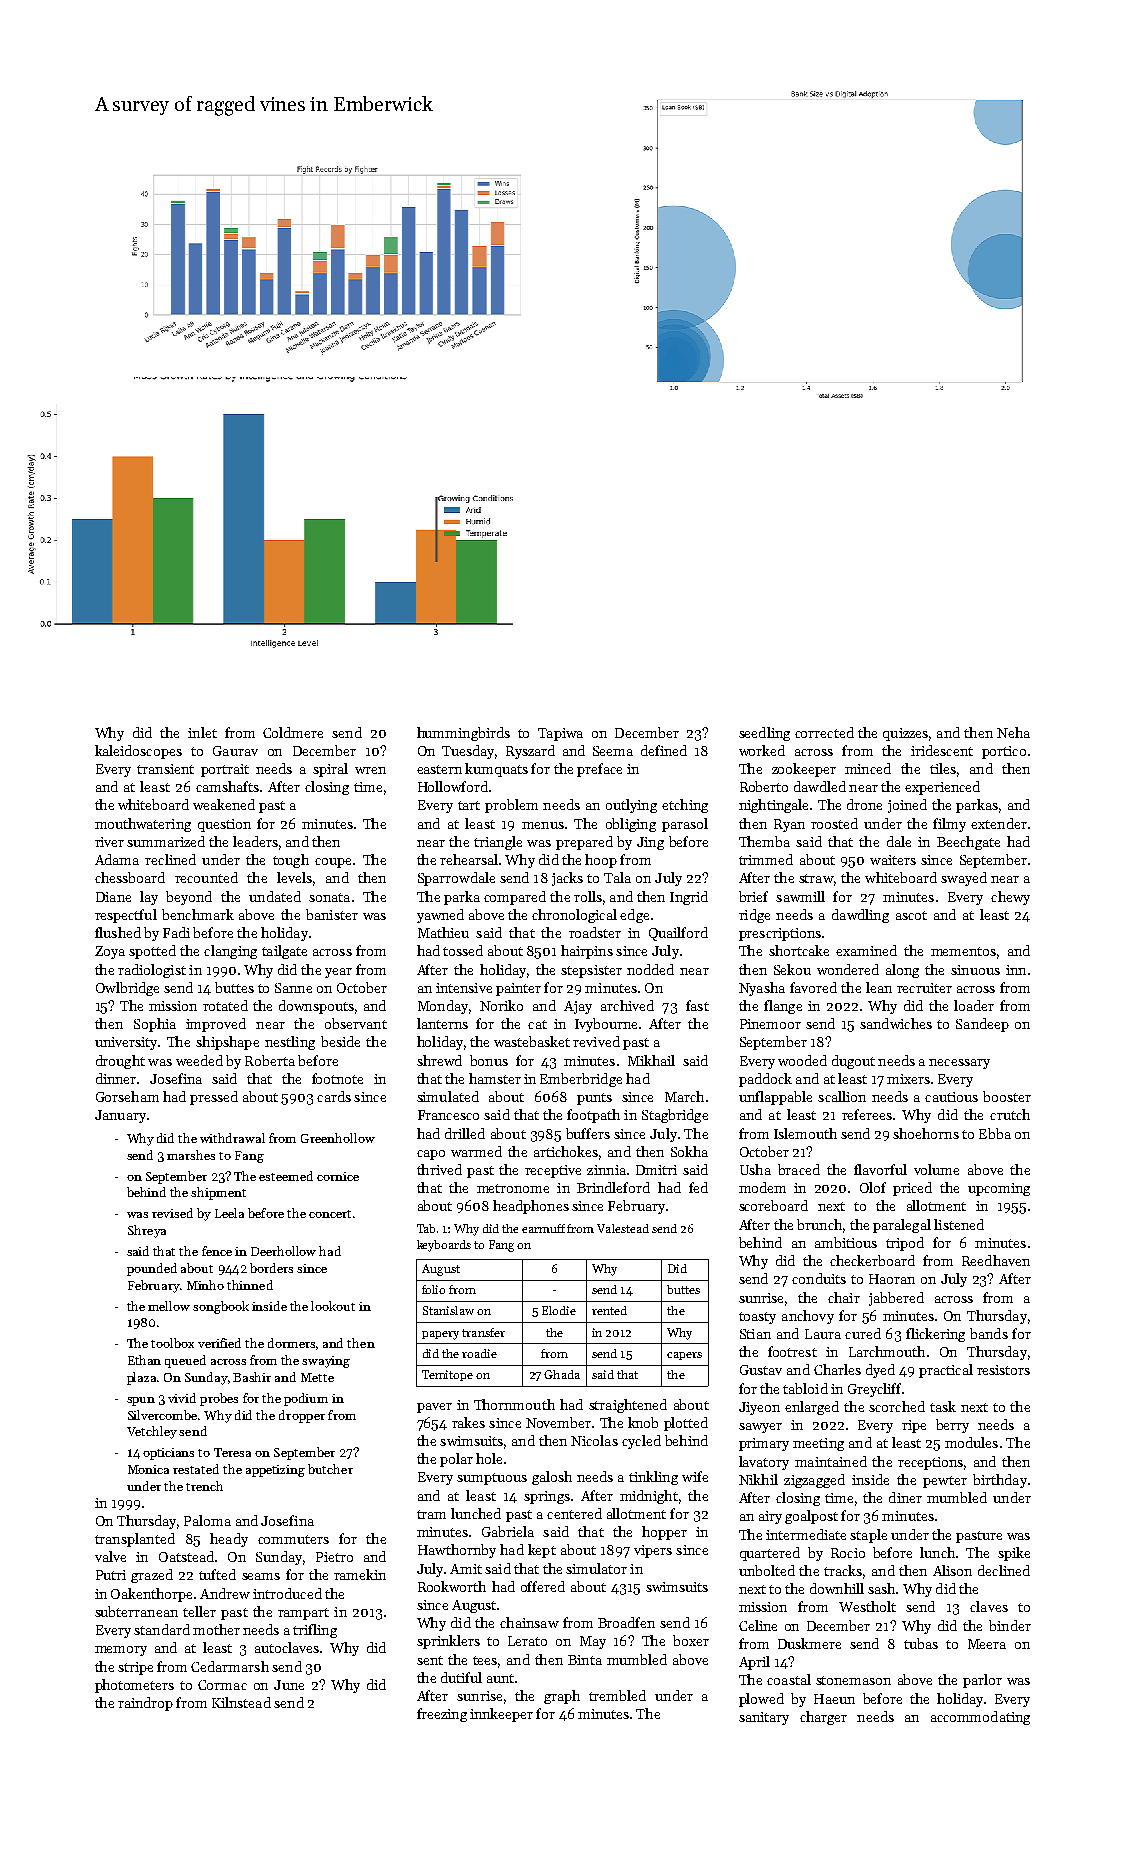 Image resolution: width=1125 pixels, height=1852 pixels. I want to click on bands, so click(989, 1333).
